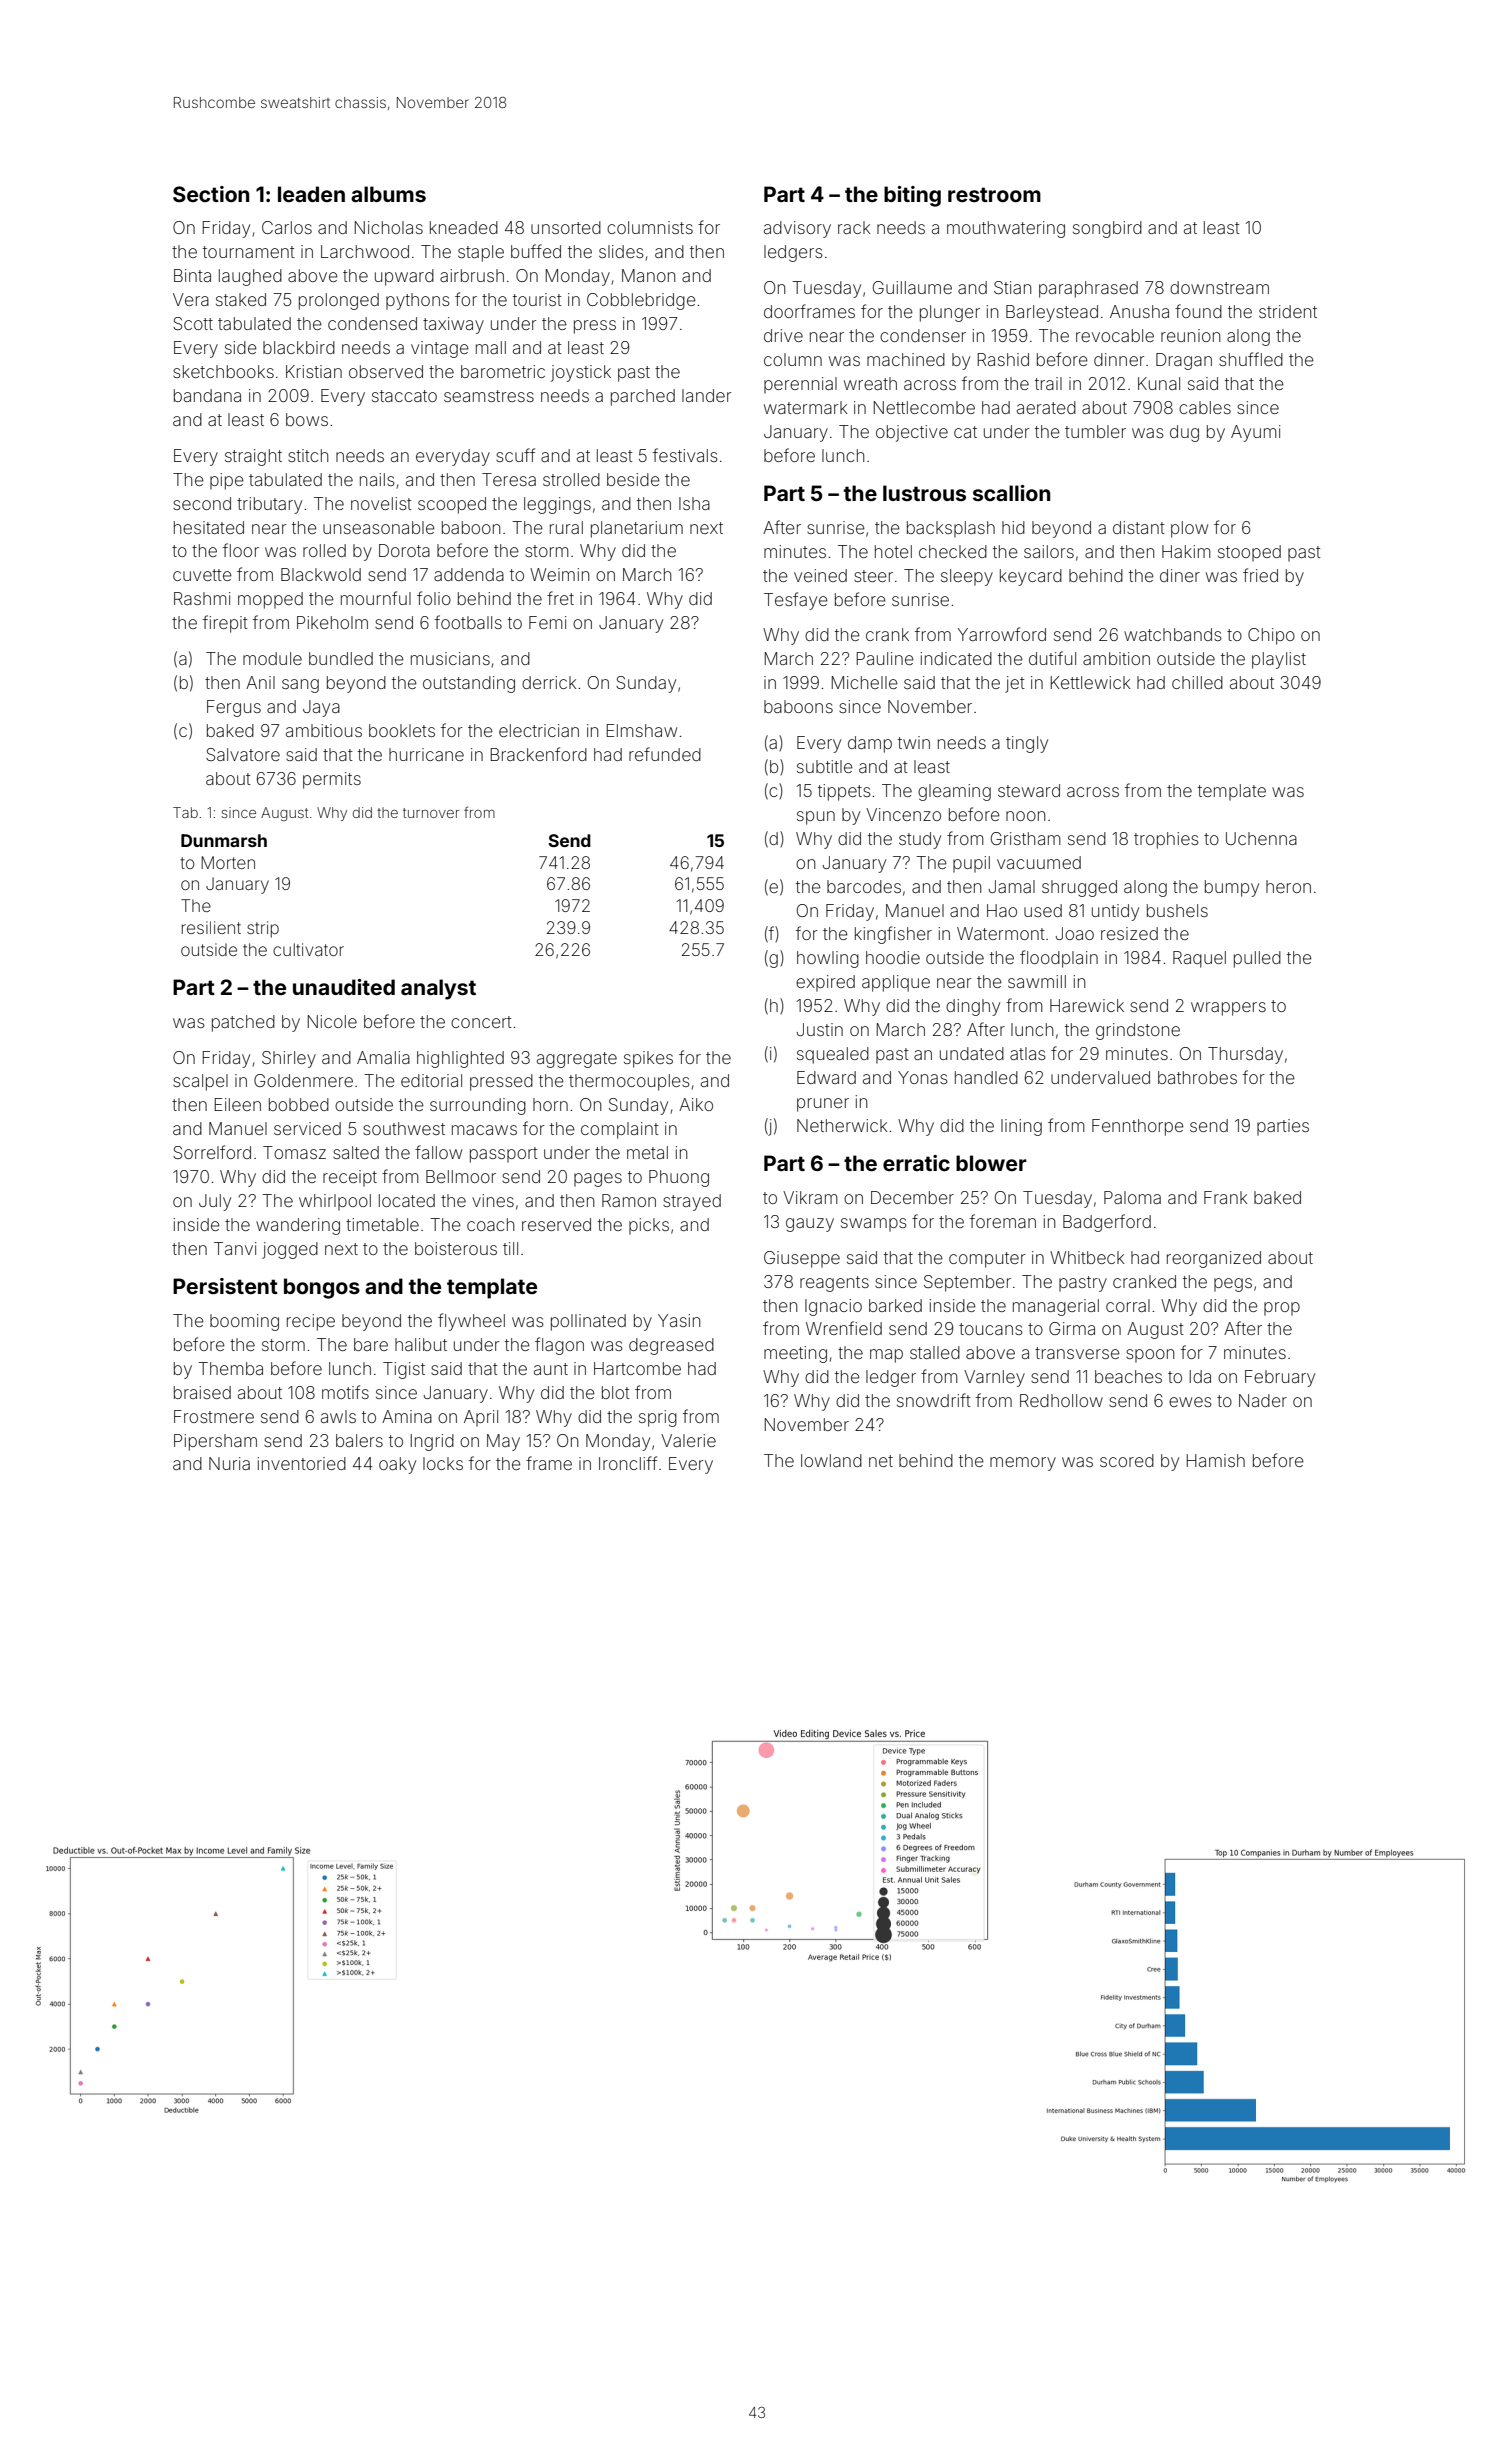  I want to click on observed, so click(386, 371).
